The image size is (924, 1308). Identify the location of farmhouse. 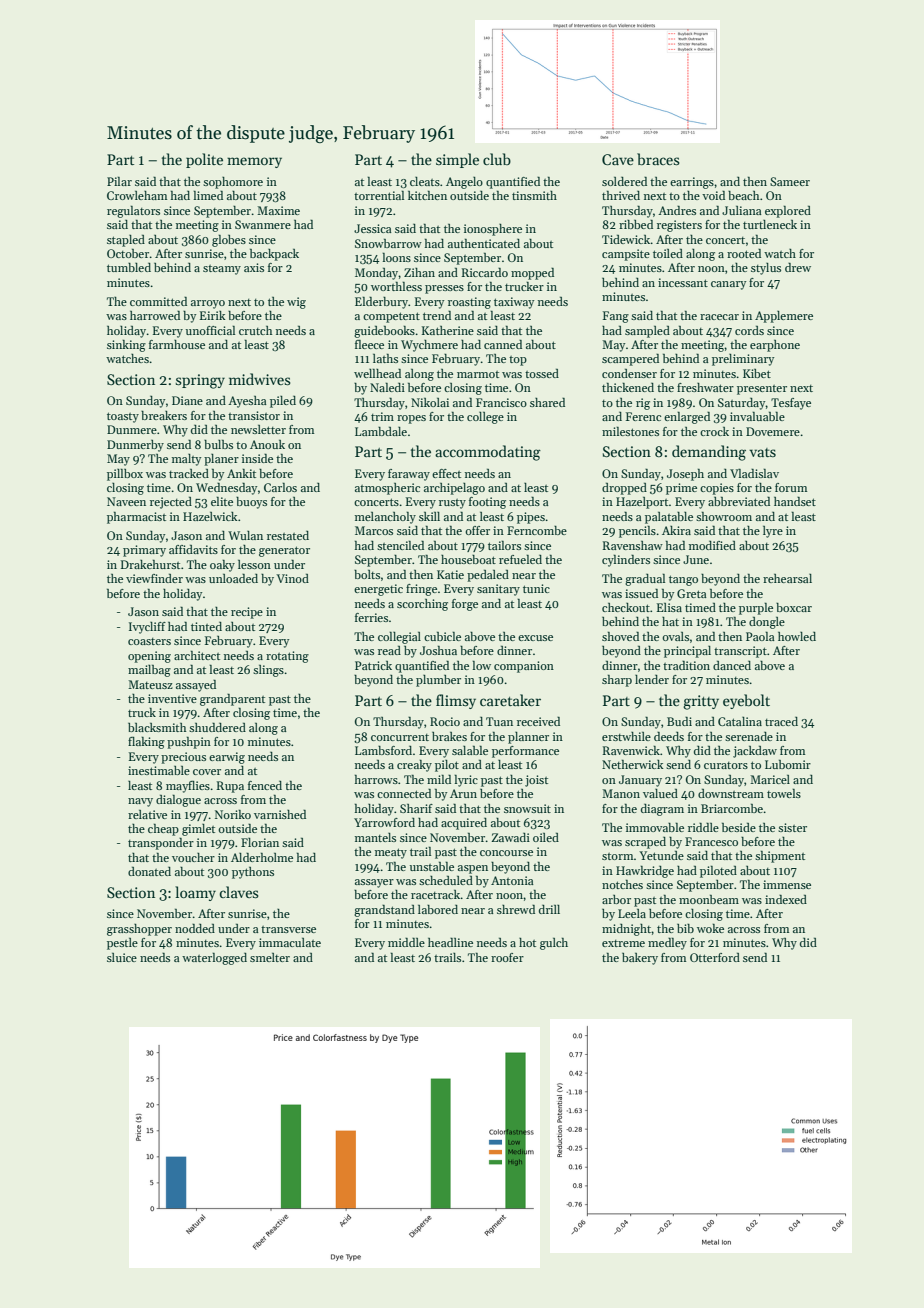
(177, 344).
